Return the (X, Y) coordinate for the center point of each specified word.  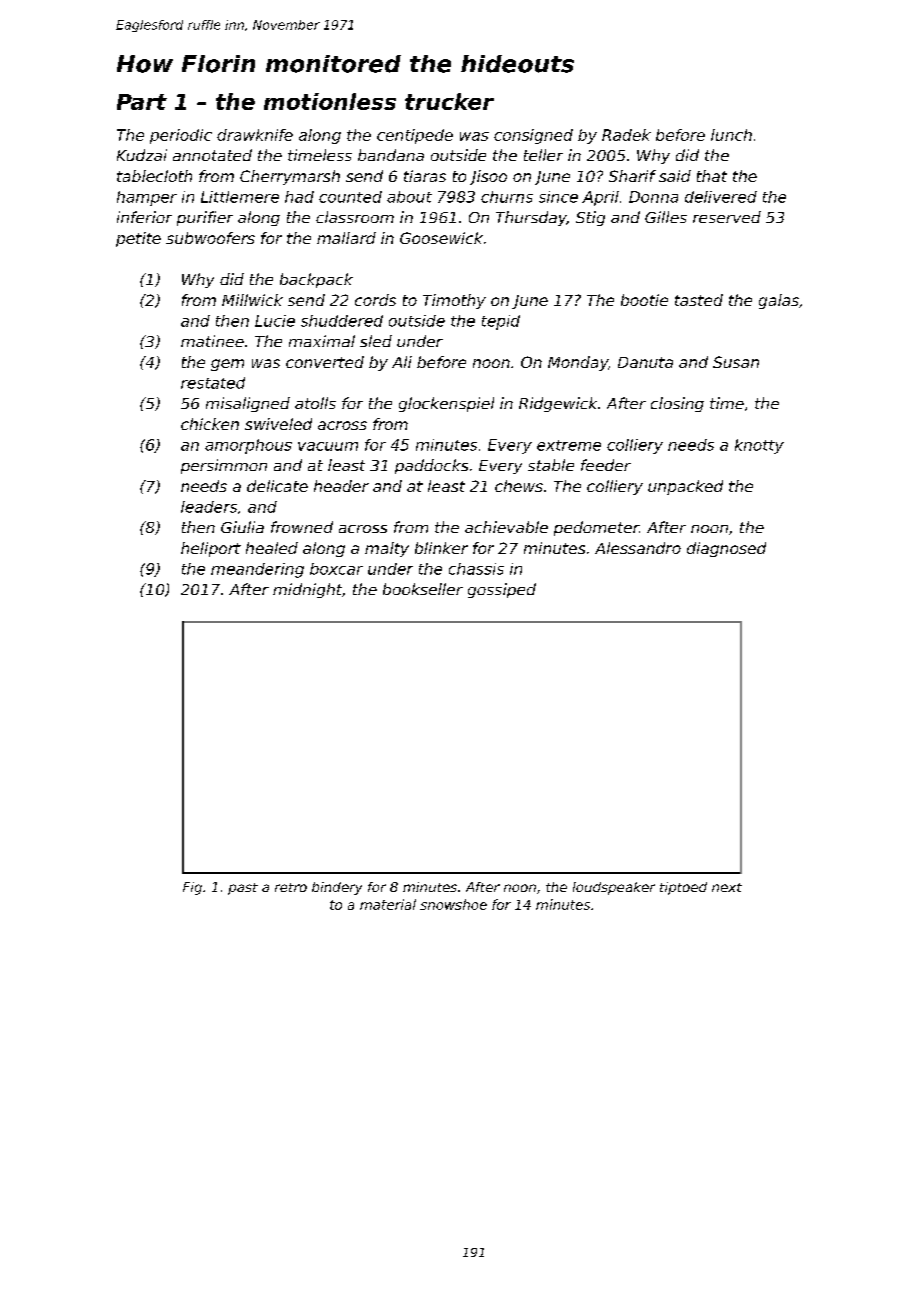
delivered (721, 197)
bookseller (423, 589)
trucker (449, 101)
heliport (211, 549)
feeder (606, 465)
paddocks (431, 466)
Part (142, 102)
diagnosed (726, 549)
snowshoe (453, 904)
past (243, 889)
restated (213, 383)
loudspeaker (614, 888)
